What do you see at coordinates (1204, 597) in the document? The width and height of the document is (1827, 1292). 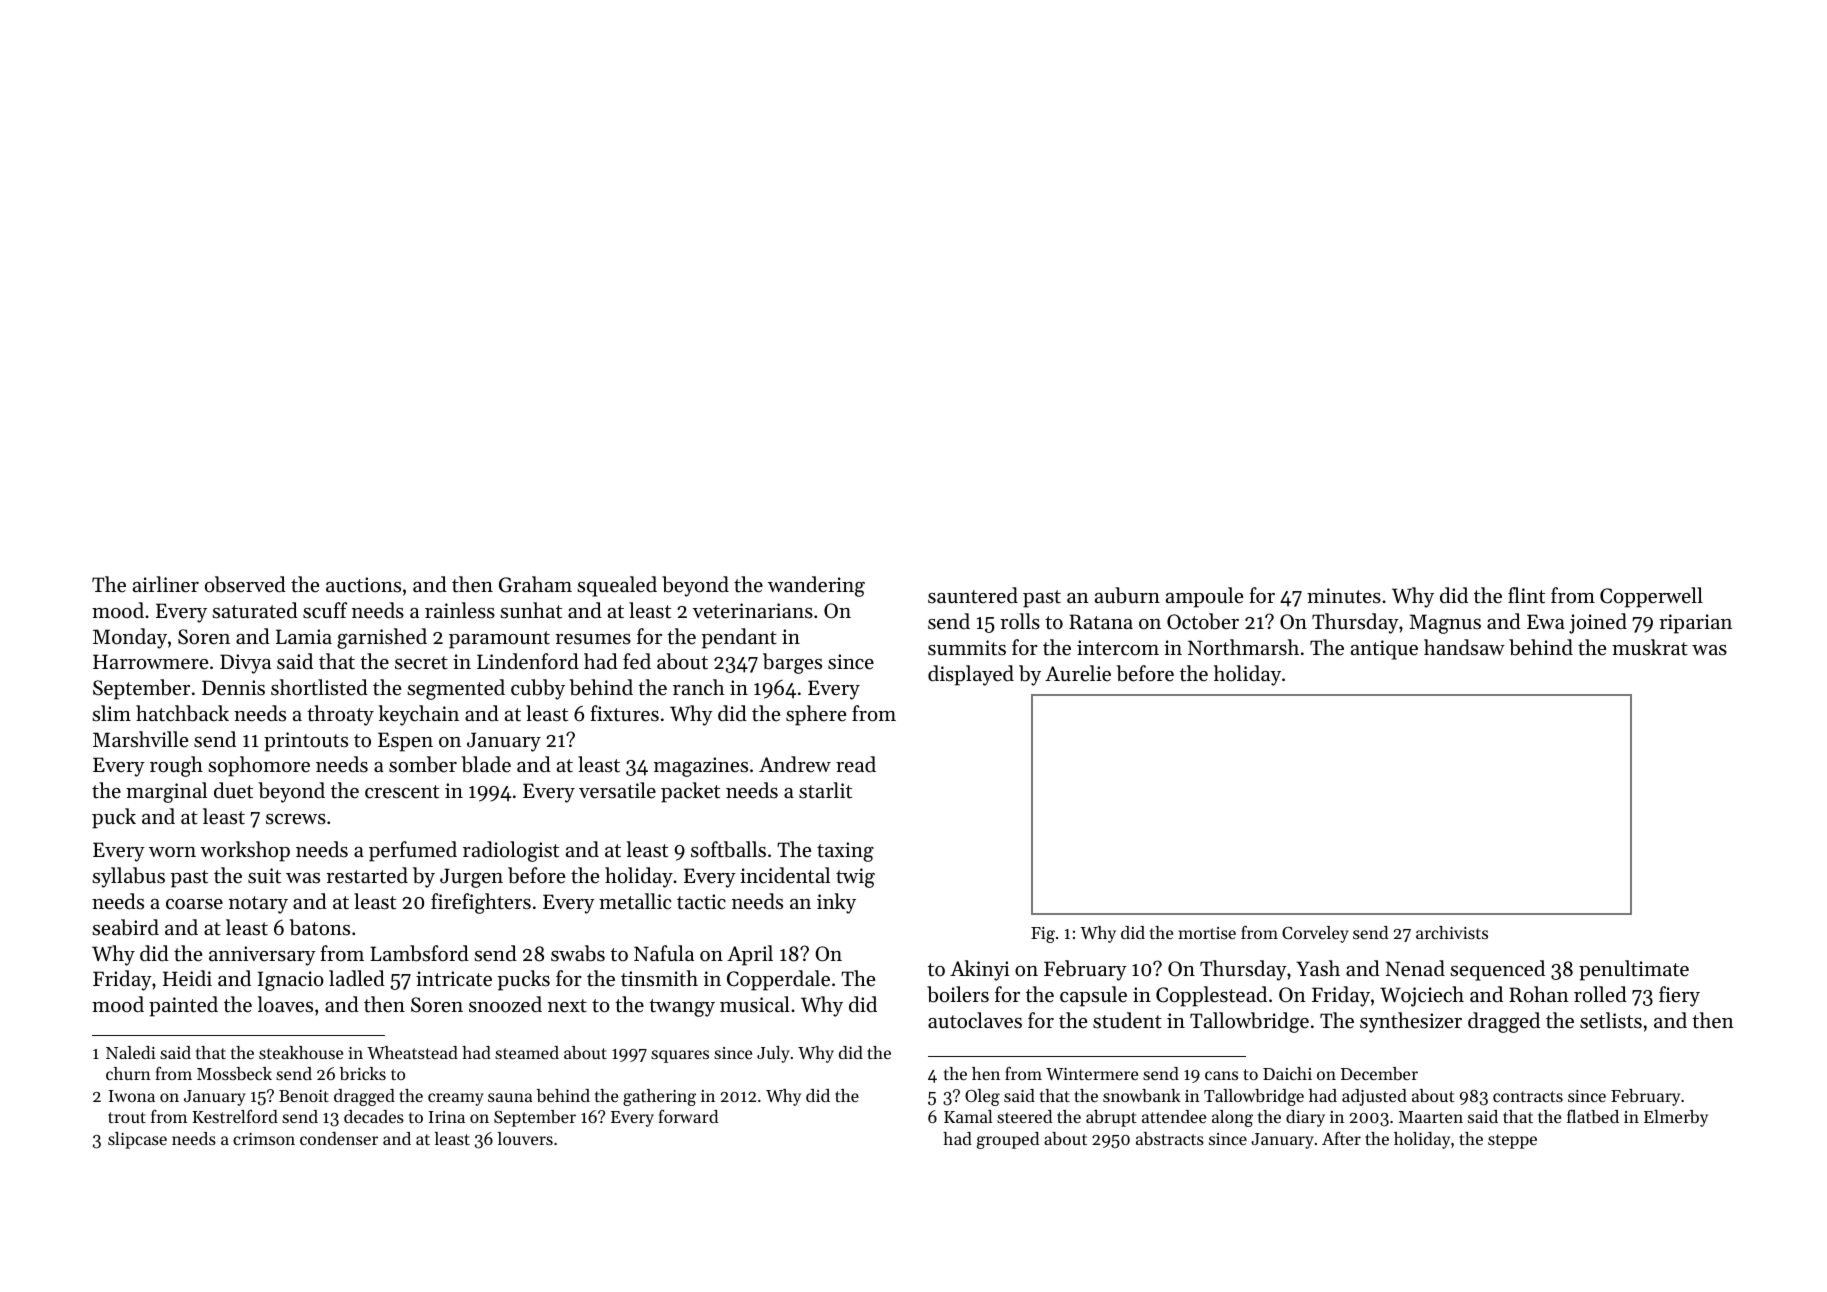 I see `ampoule` at bounding box center [1204, 597].
